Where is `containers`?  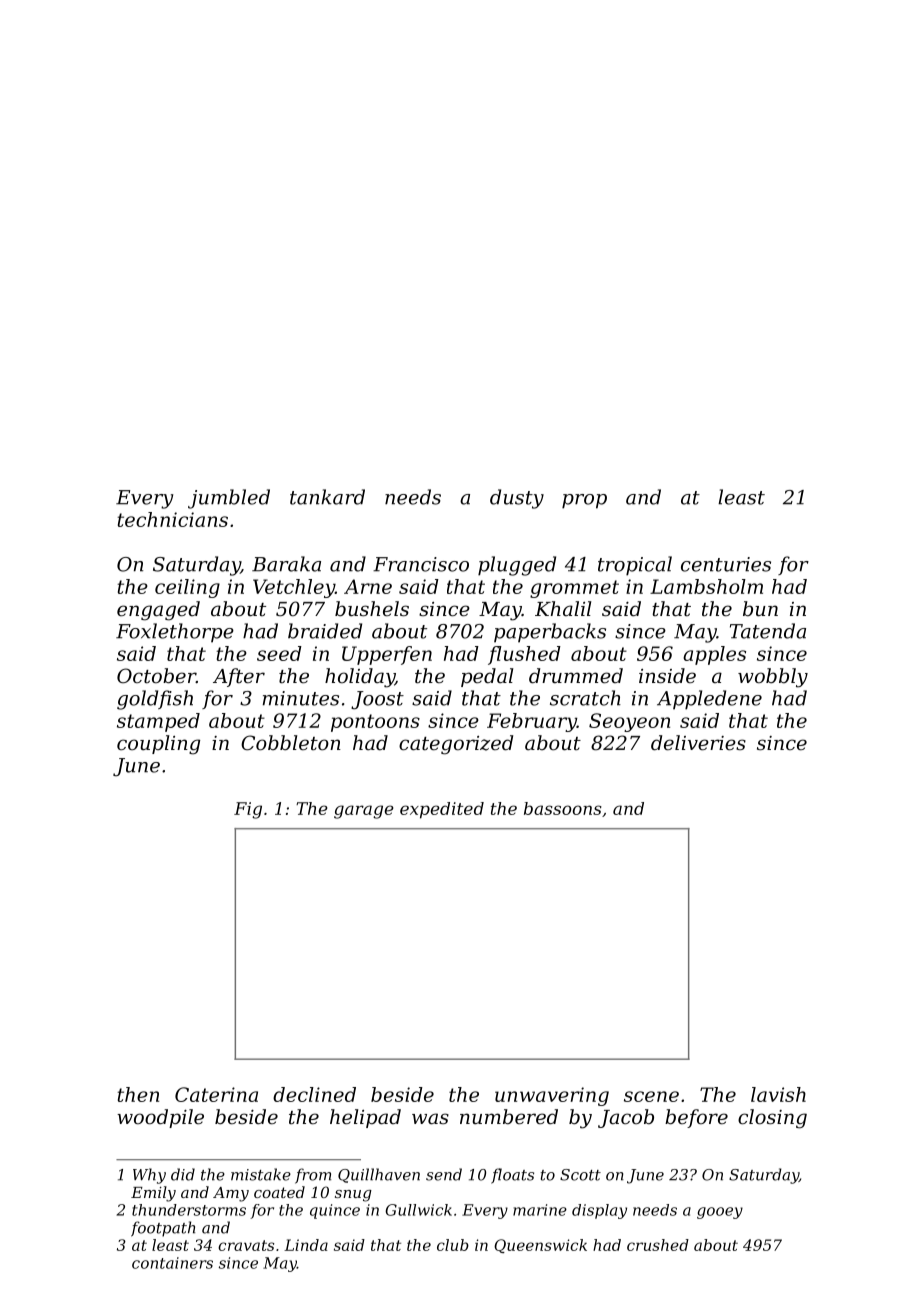 containers is located at coordinates (172, 1263).
